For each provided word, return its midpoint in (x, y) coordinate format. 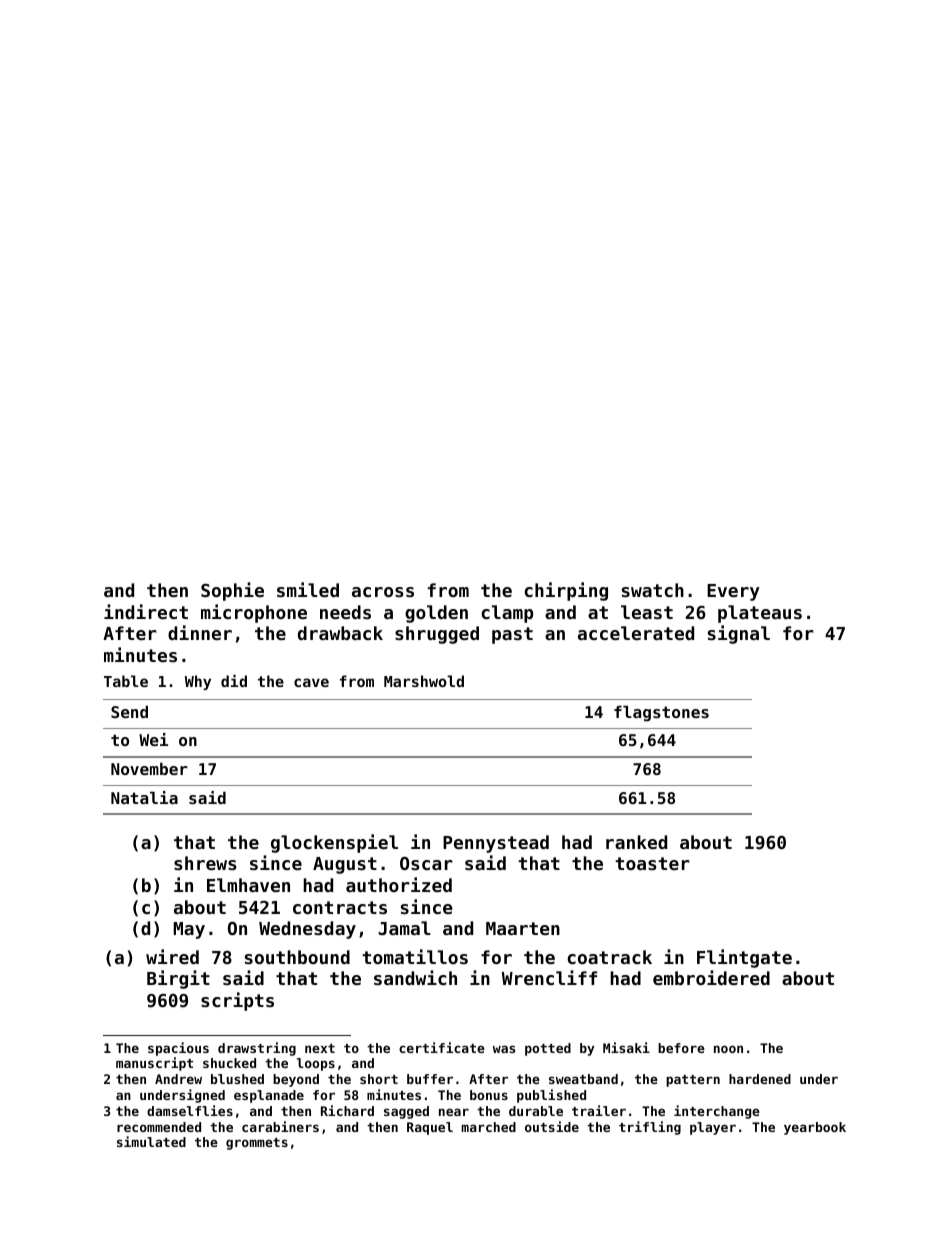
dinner (200, 632)
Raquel (430, 1128)
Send (129, 712)
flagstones (661, 714)
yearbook (815, 1128)
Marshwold (424, 681)
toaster (652, 863)
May (189, 930)
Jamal (404, 928)
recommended (159, 1127)
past (512, 635)
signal (739, 634)
